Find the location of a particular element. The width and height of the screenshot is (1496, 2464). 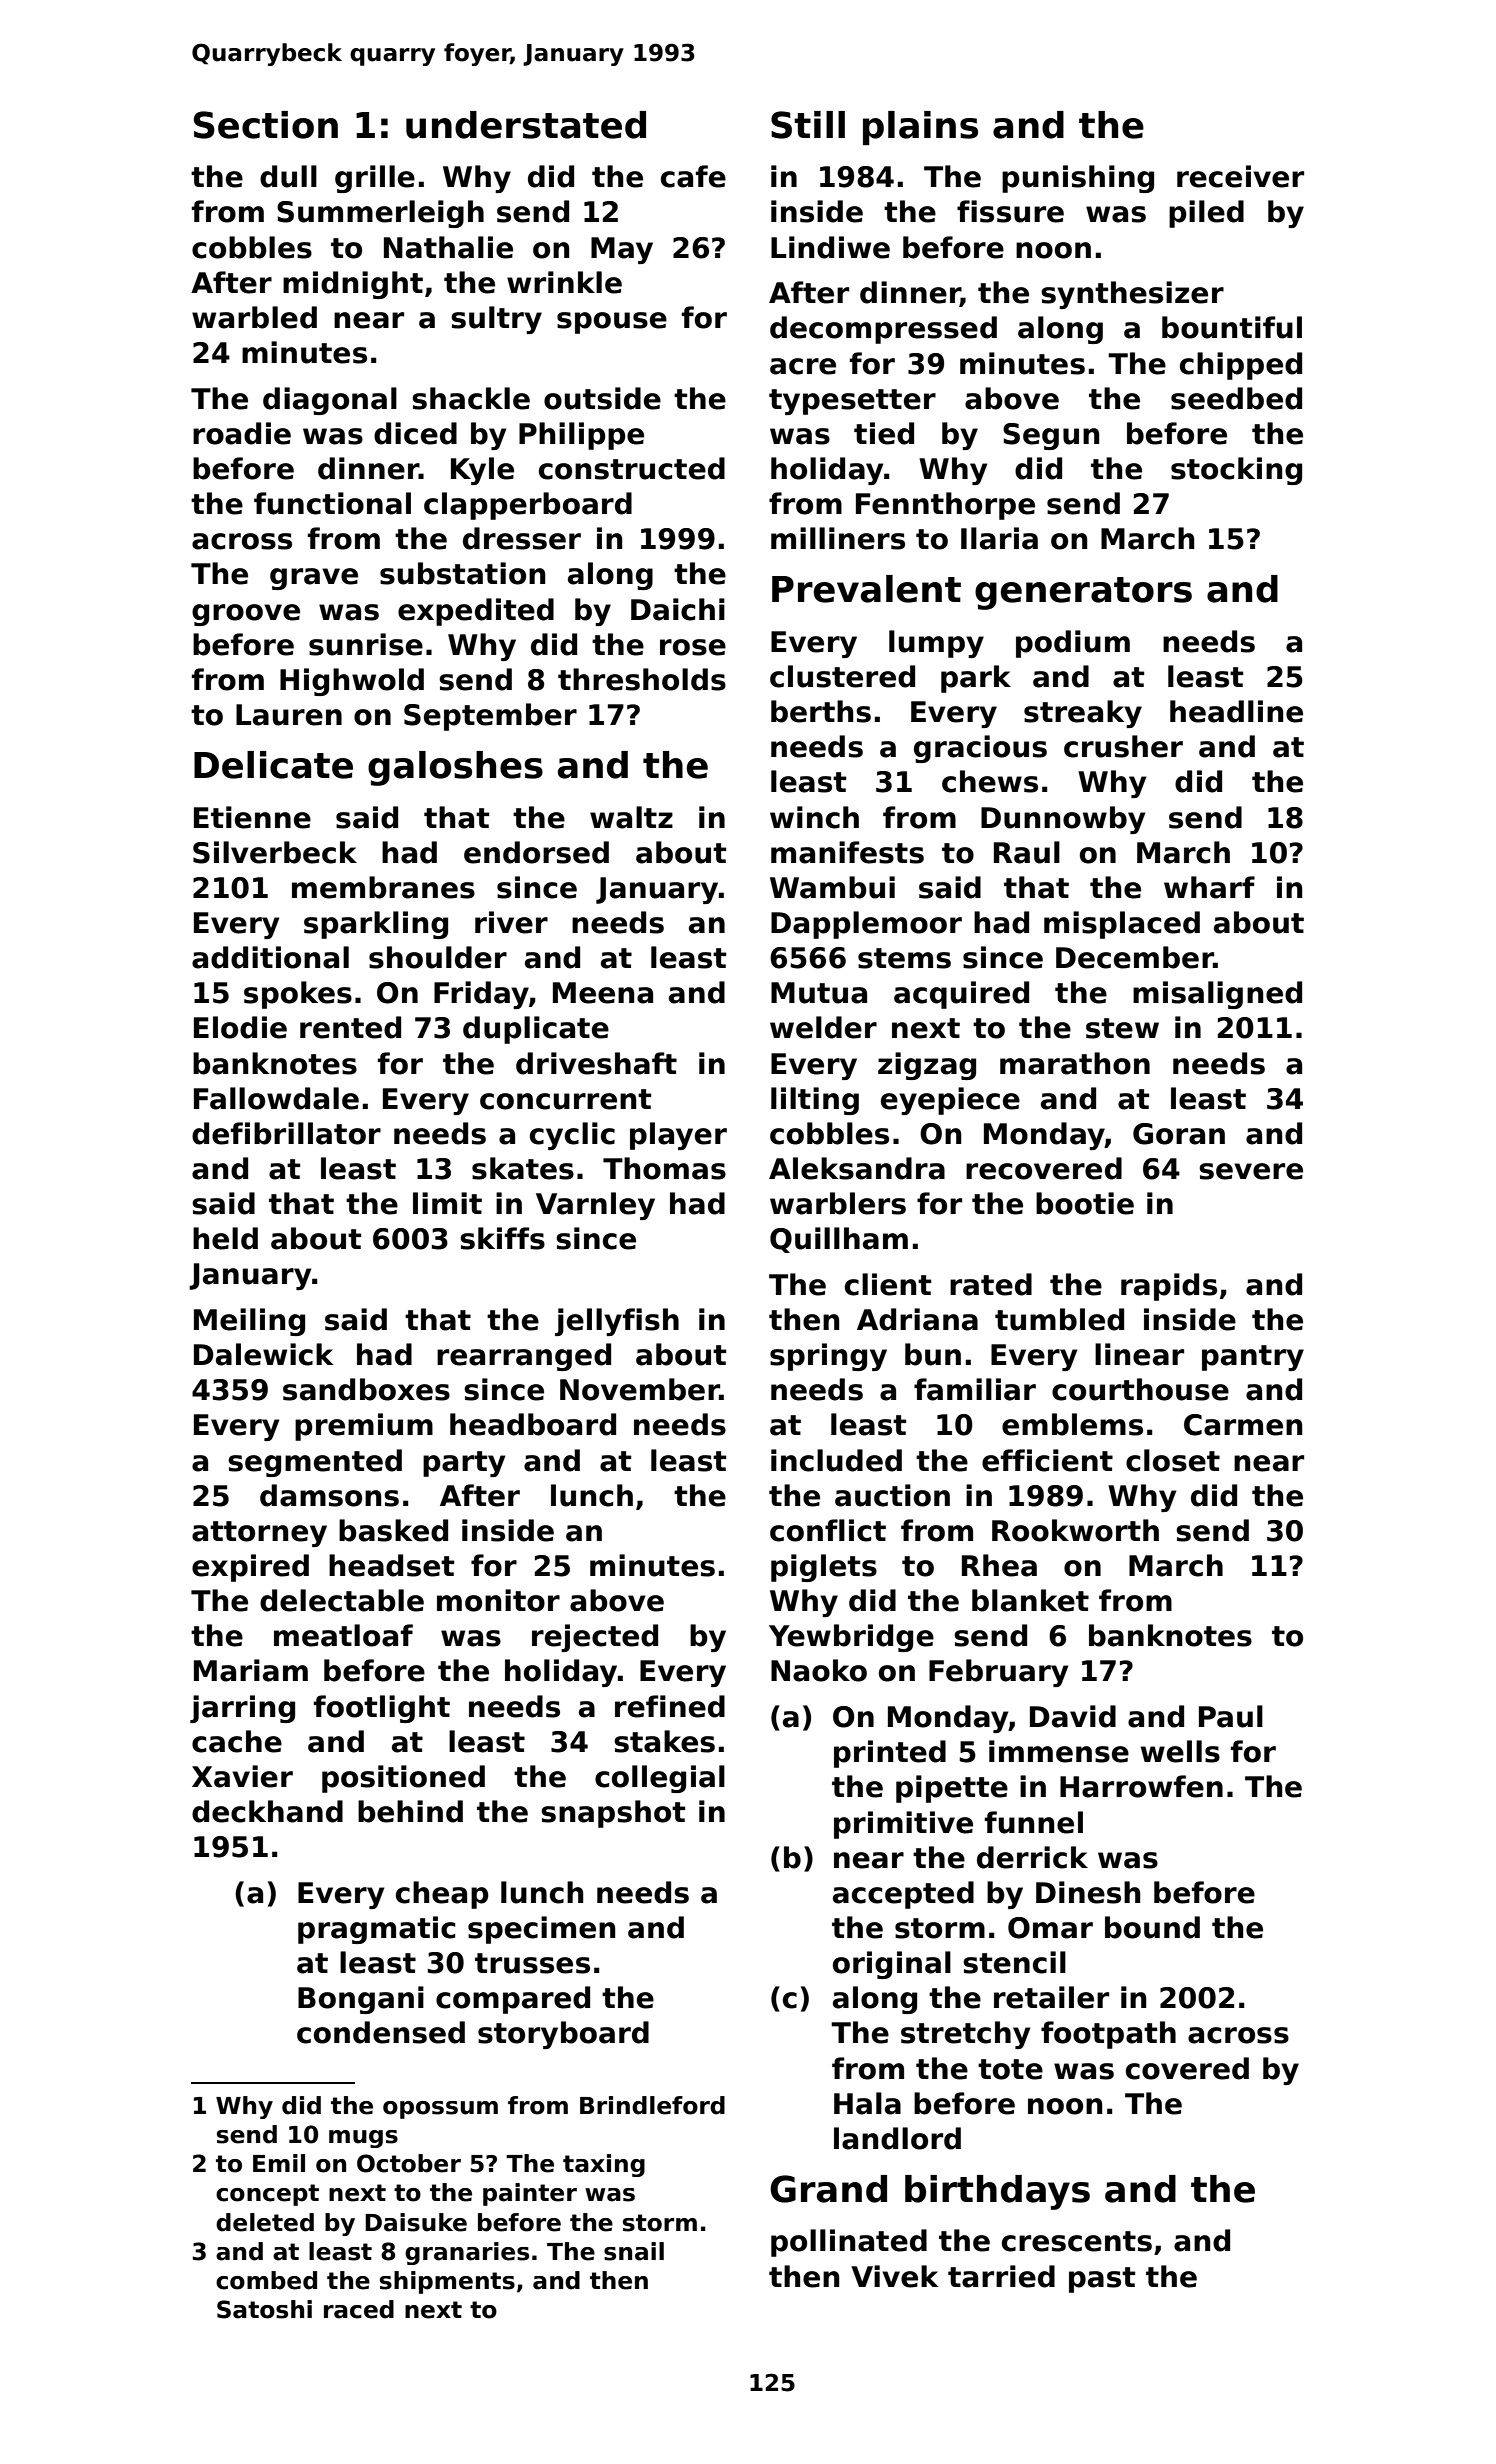

cafe is located at coordinates (693, 176).
